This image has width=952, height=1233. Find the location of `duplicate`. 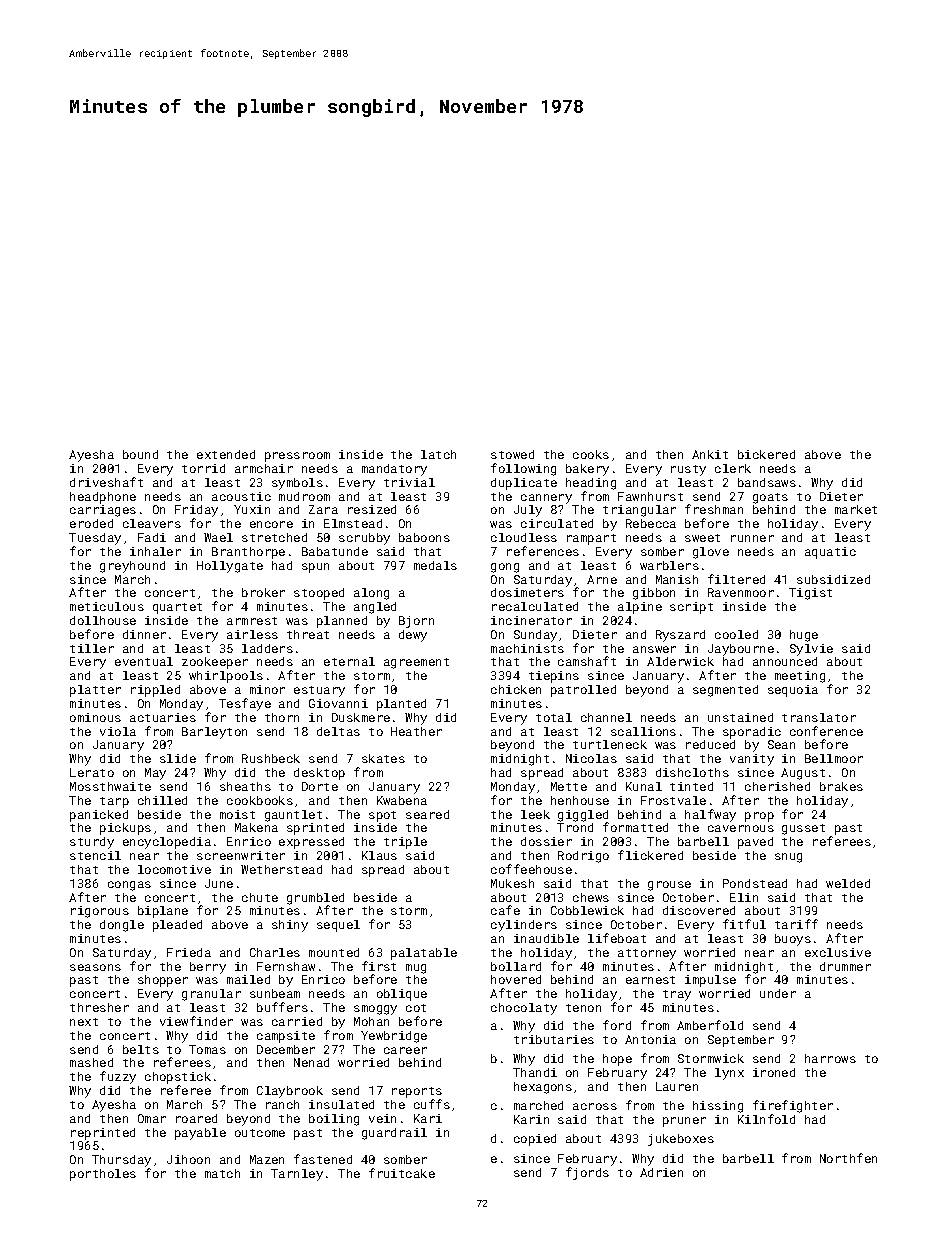

duplicate is located at coordinates (524, 484).
